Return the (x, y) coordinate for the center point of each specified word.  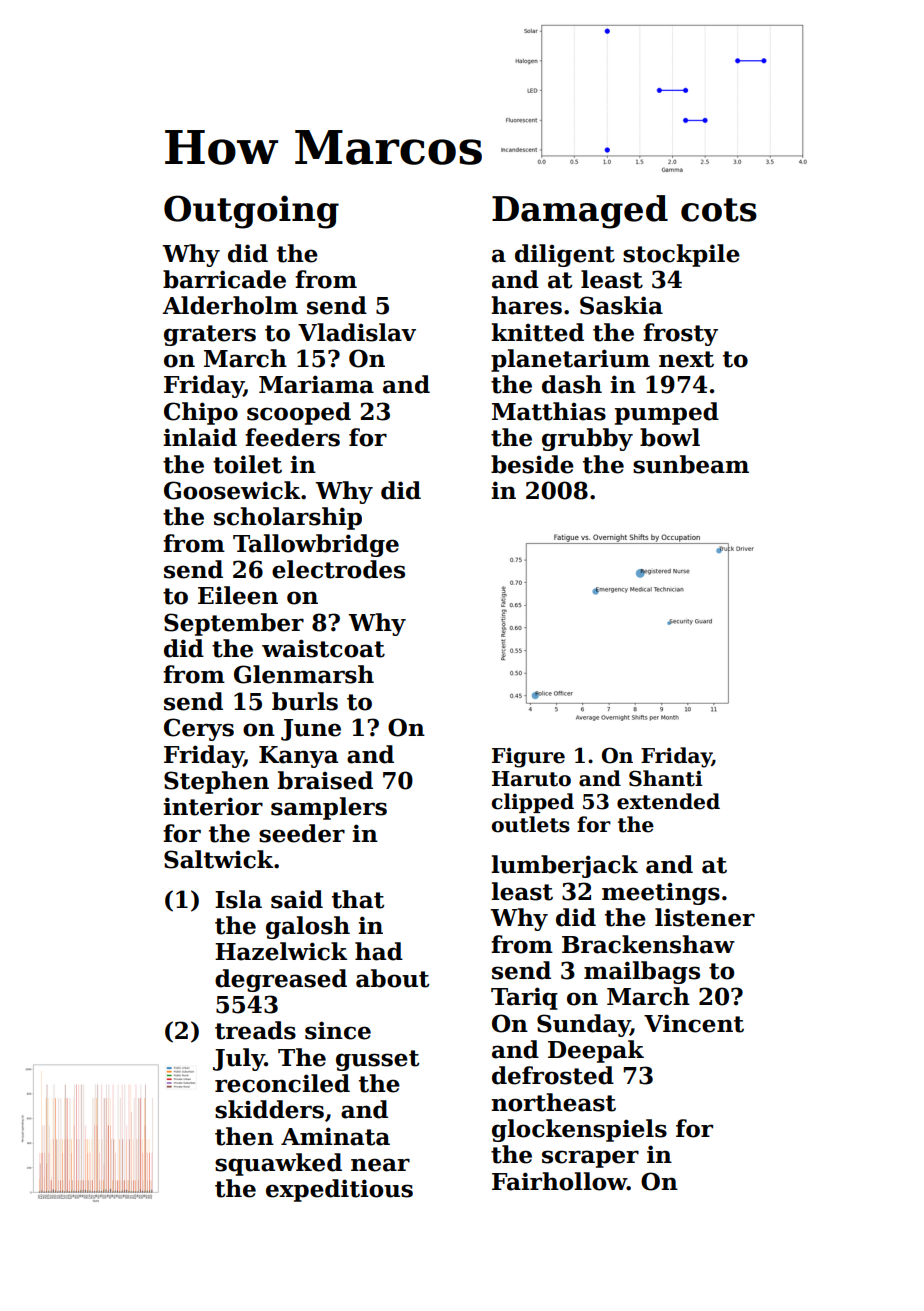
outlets (531, 824)
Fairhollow (559, 1181)
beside (532, 464)
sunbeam (691, 464)
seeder (302, 833)
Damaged (580, 212)
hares (526, 305)
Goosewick (232, 490)
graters (210, 335)
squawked (278, 1164)
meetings (661, 893)
